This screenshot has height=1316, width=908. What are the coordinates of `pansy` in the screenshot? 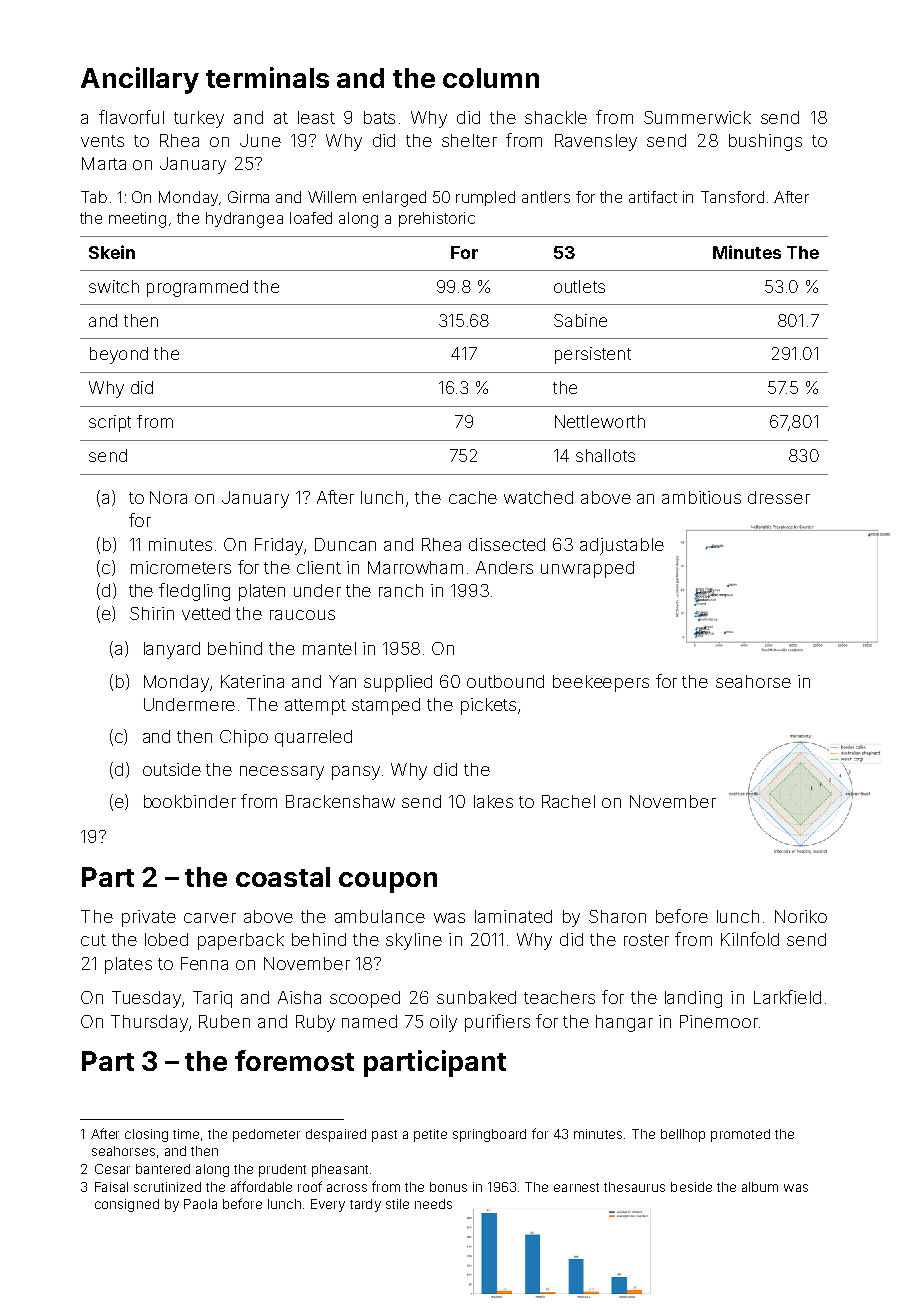 It's located at (356, 773).
